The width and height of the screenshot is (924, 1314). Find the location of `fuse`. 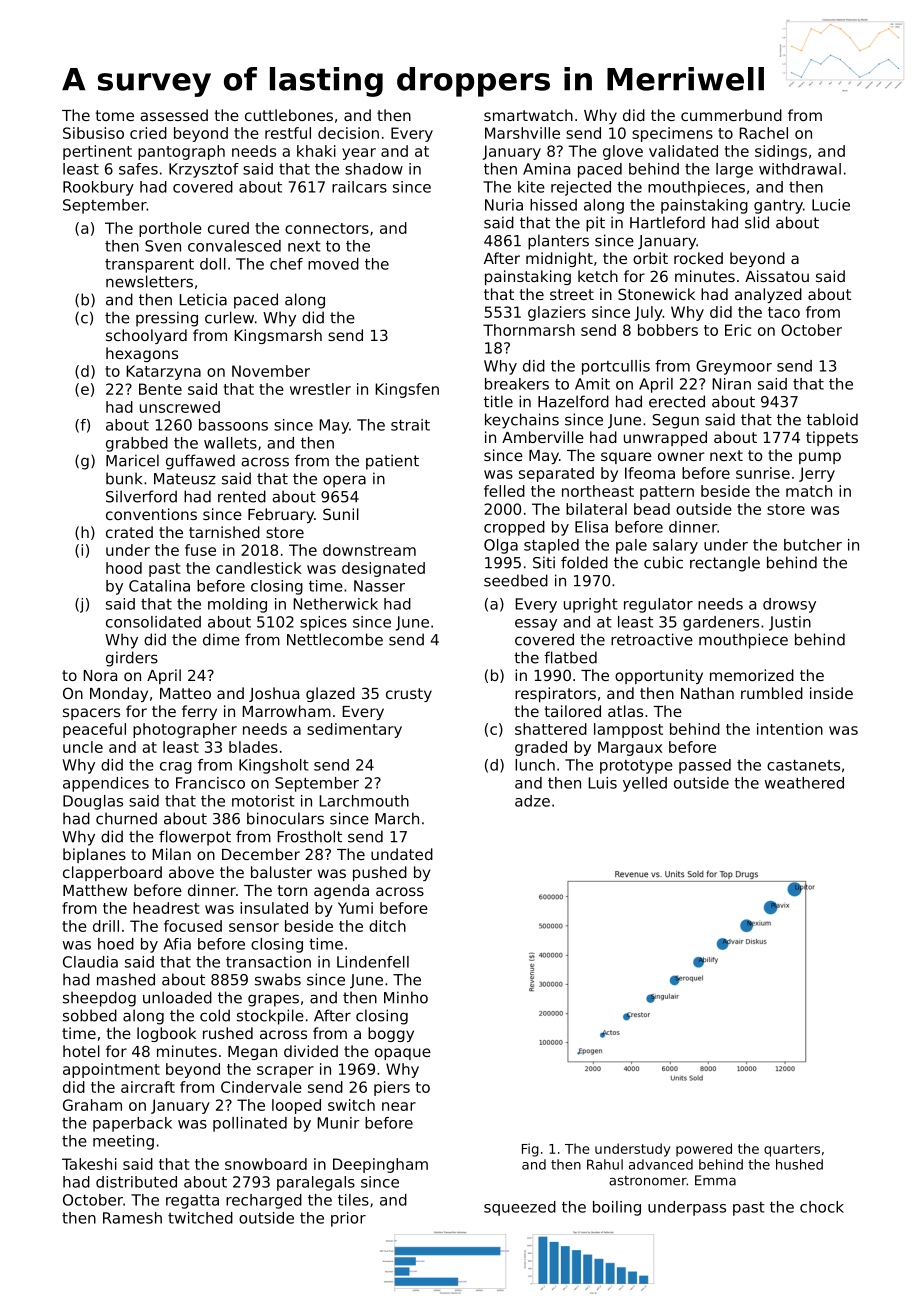

fuse is located at coordinates (200, 550).
